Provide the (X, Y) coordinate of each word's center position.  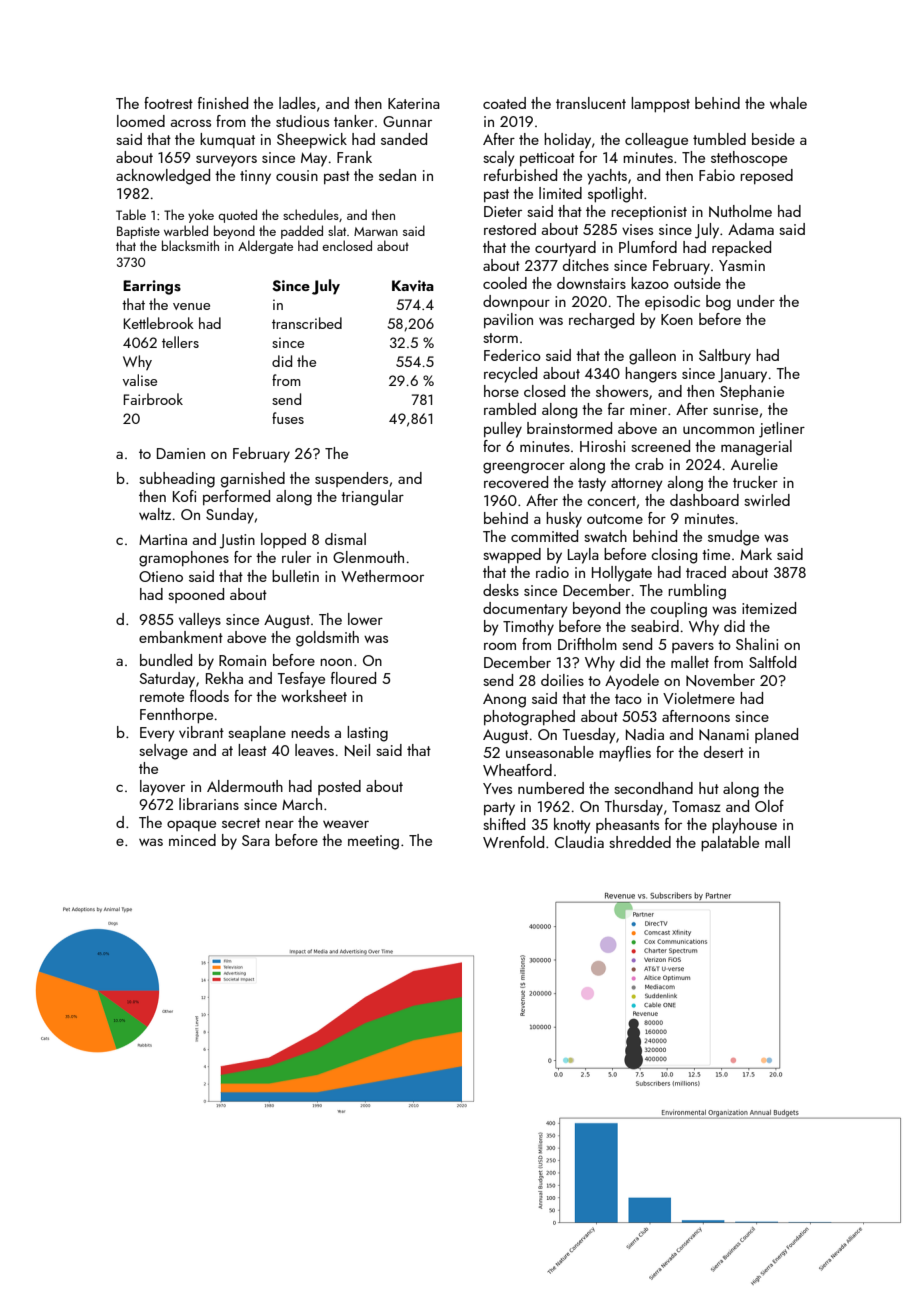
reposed (766, 176)
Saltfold (772, 662)
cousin (297, 175)
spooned (196, 595)
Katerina (414, 103)
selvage (163, 752)
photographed (529, 718)
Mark (756, 554)
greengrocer (524, 468)
